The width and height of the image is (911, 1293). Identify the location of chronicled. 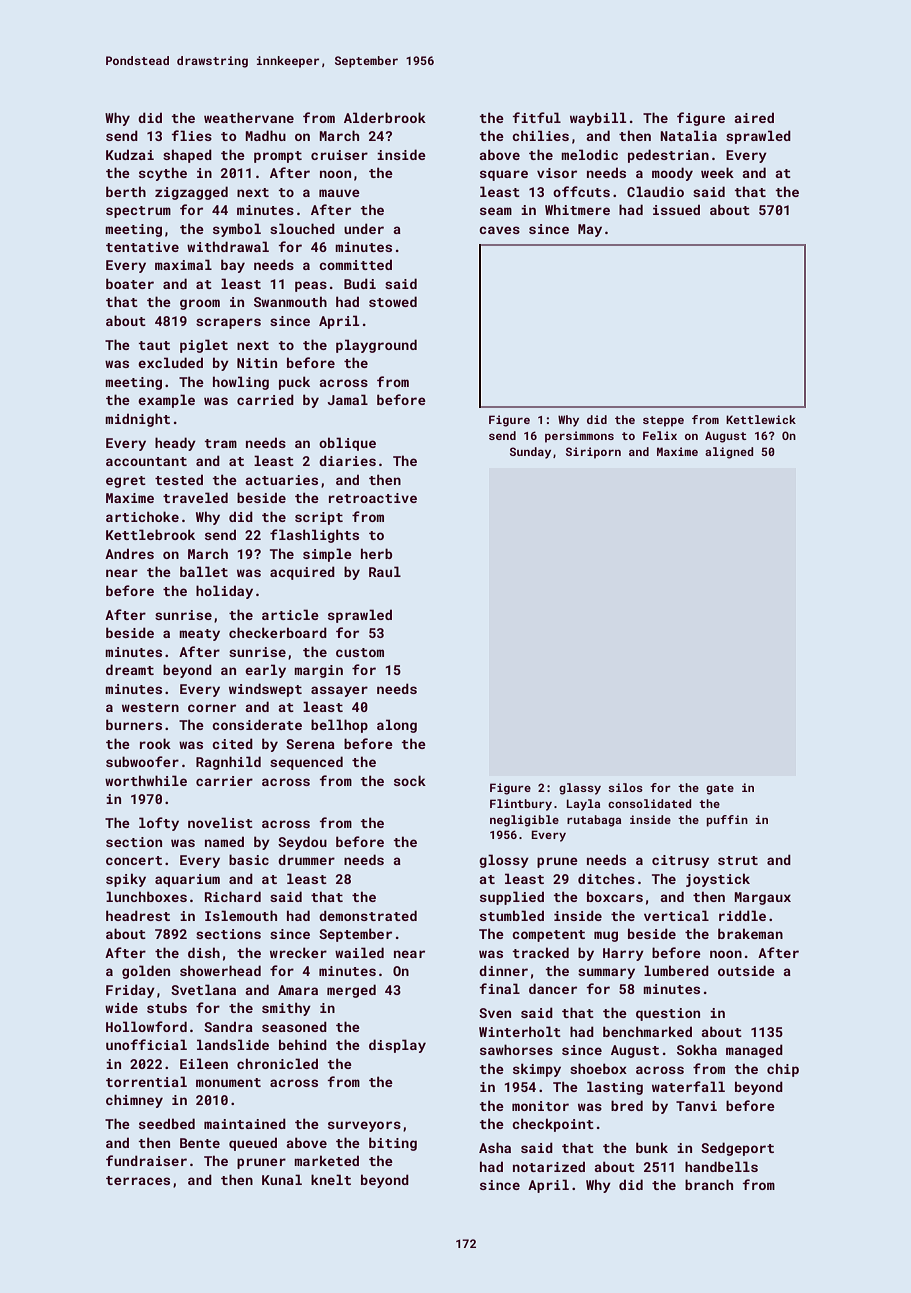
(277, 1063).
